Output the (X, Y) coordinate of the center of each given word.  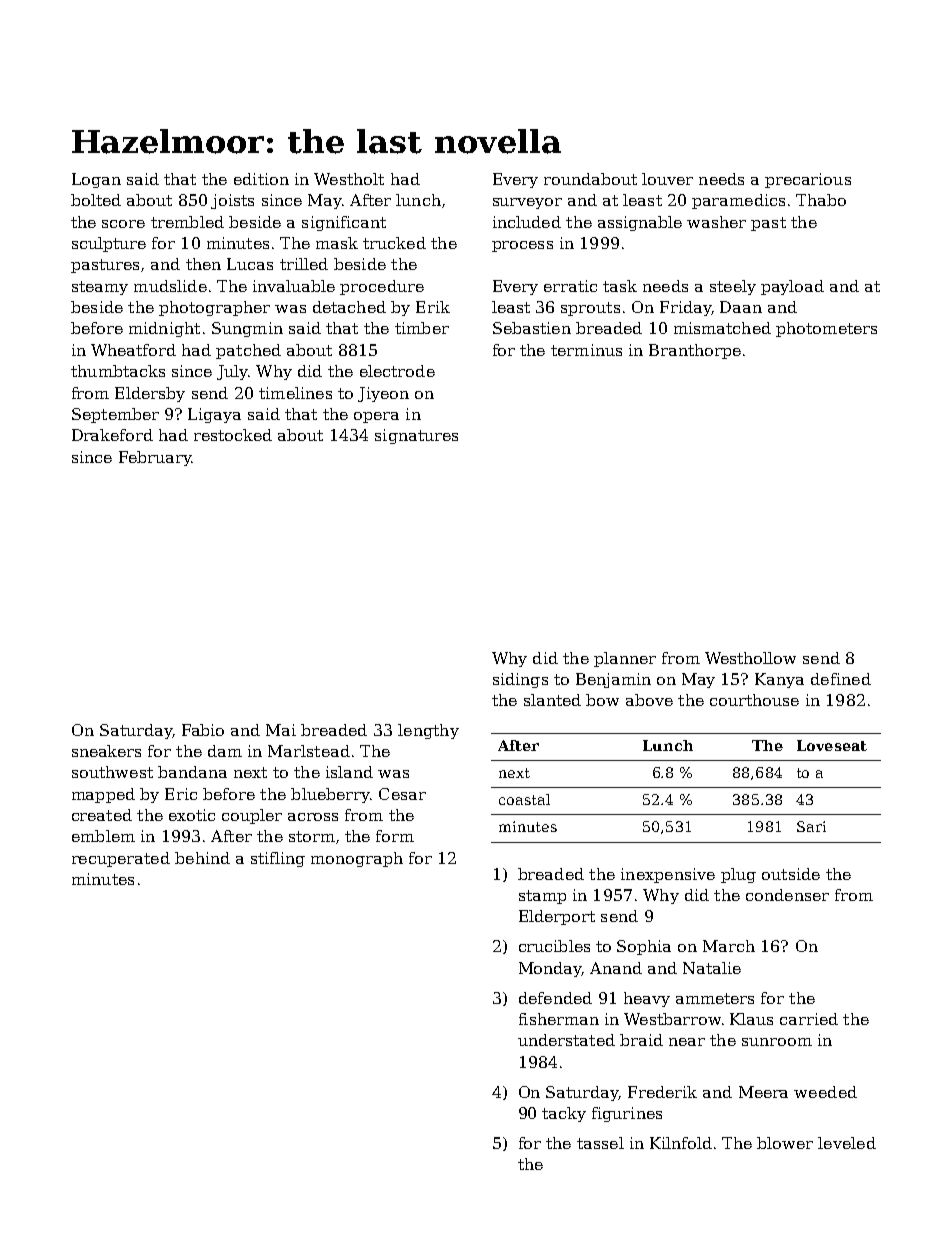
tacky (564, 1114)
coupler (252, 816)
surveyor (527, 203)
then (203, 264)
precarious (808, 180)
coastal (524, 799)
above (649, 700)
